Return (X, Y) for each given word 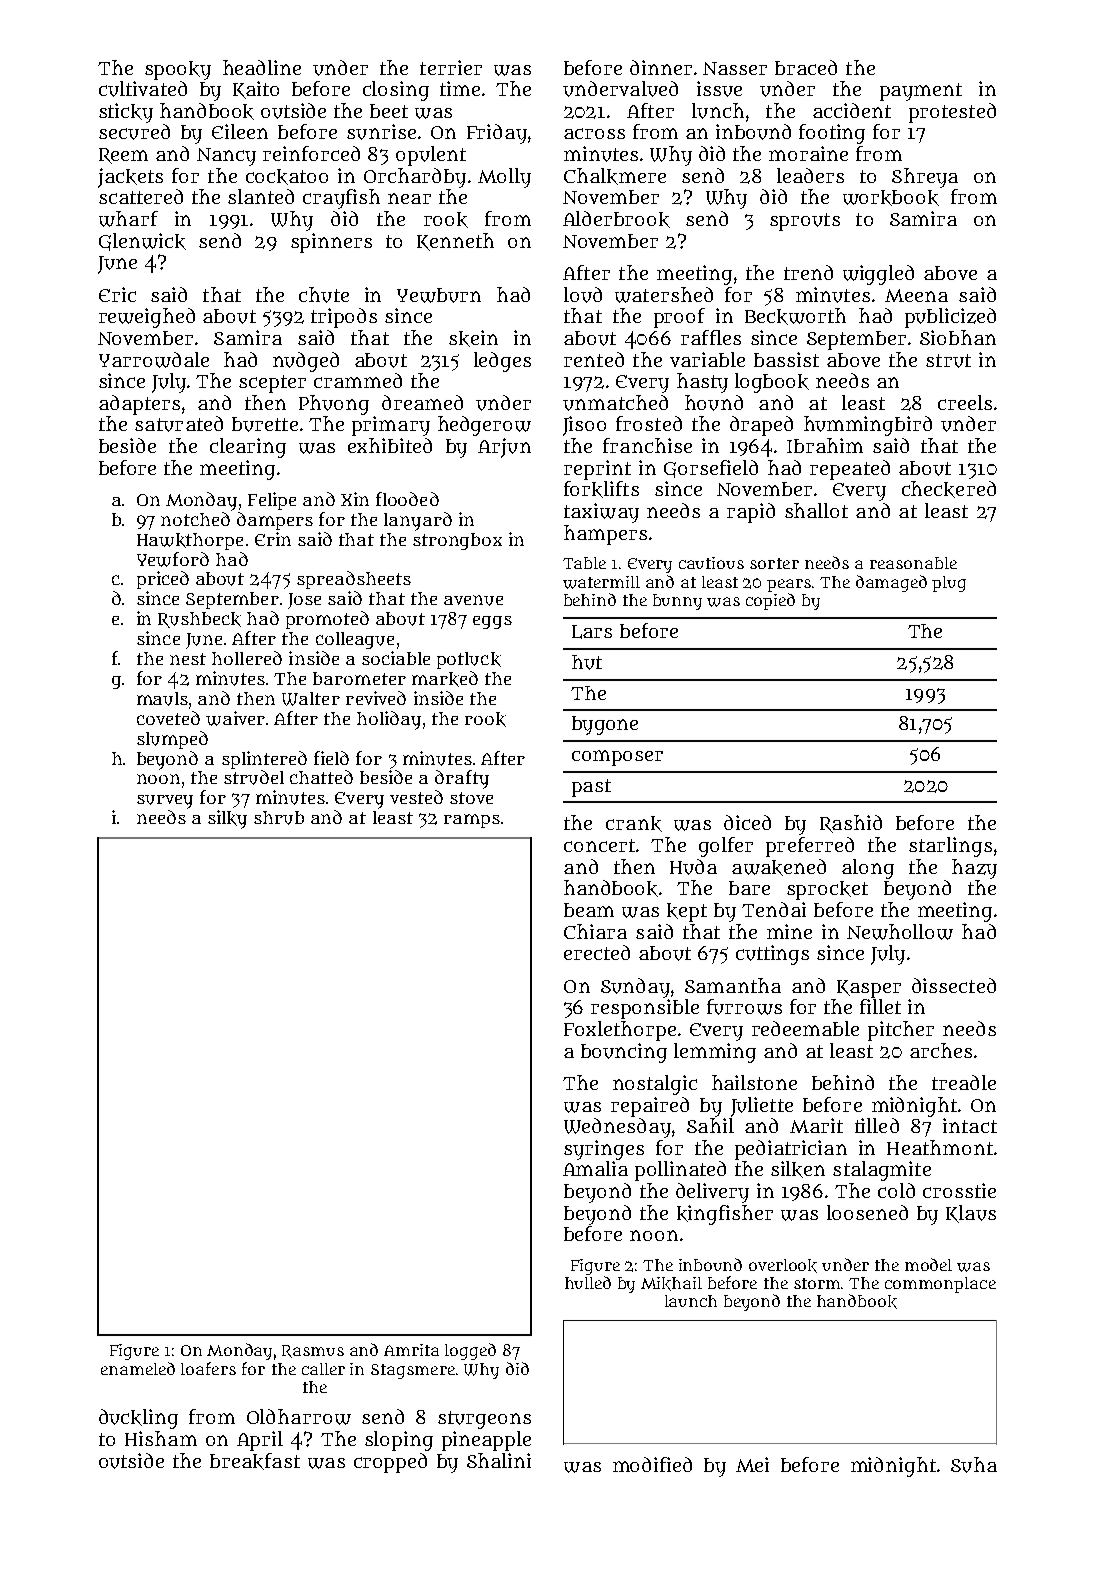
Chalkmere (615, 176)
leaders (810, 175)
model (928, 1264)
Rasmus (313, 1351)
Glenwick (142, 242)
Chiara (595, 931)
